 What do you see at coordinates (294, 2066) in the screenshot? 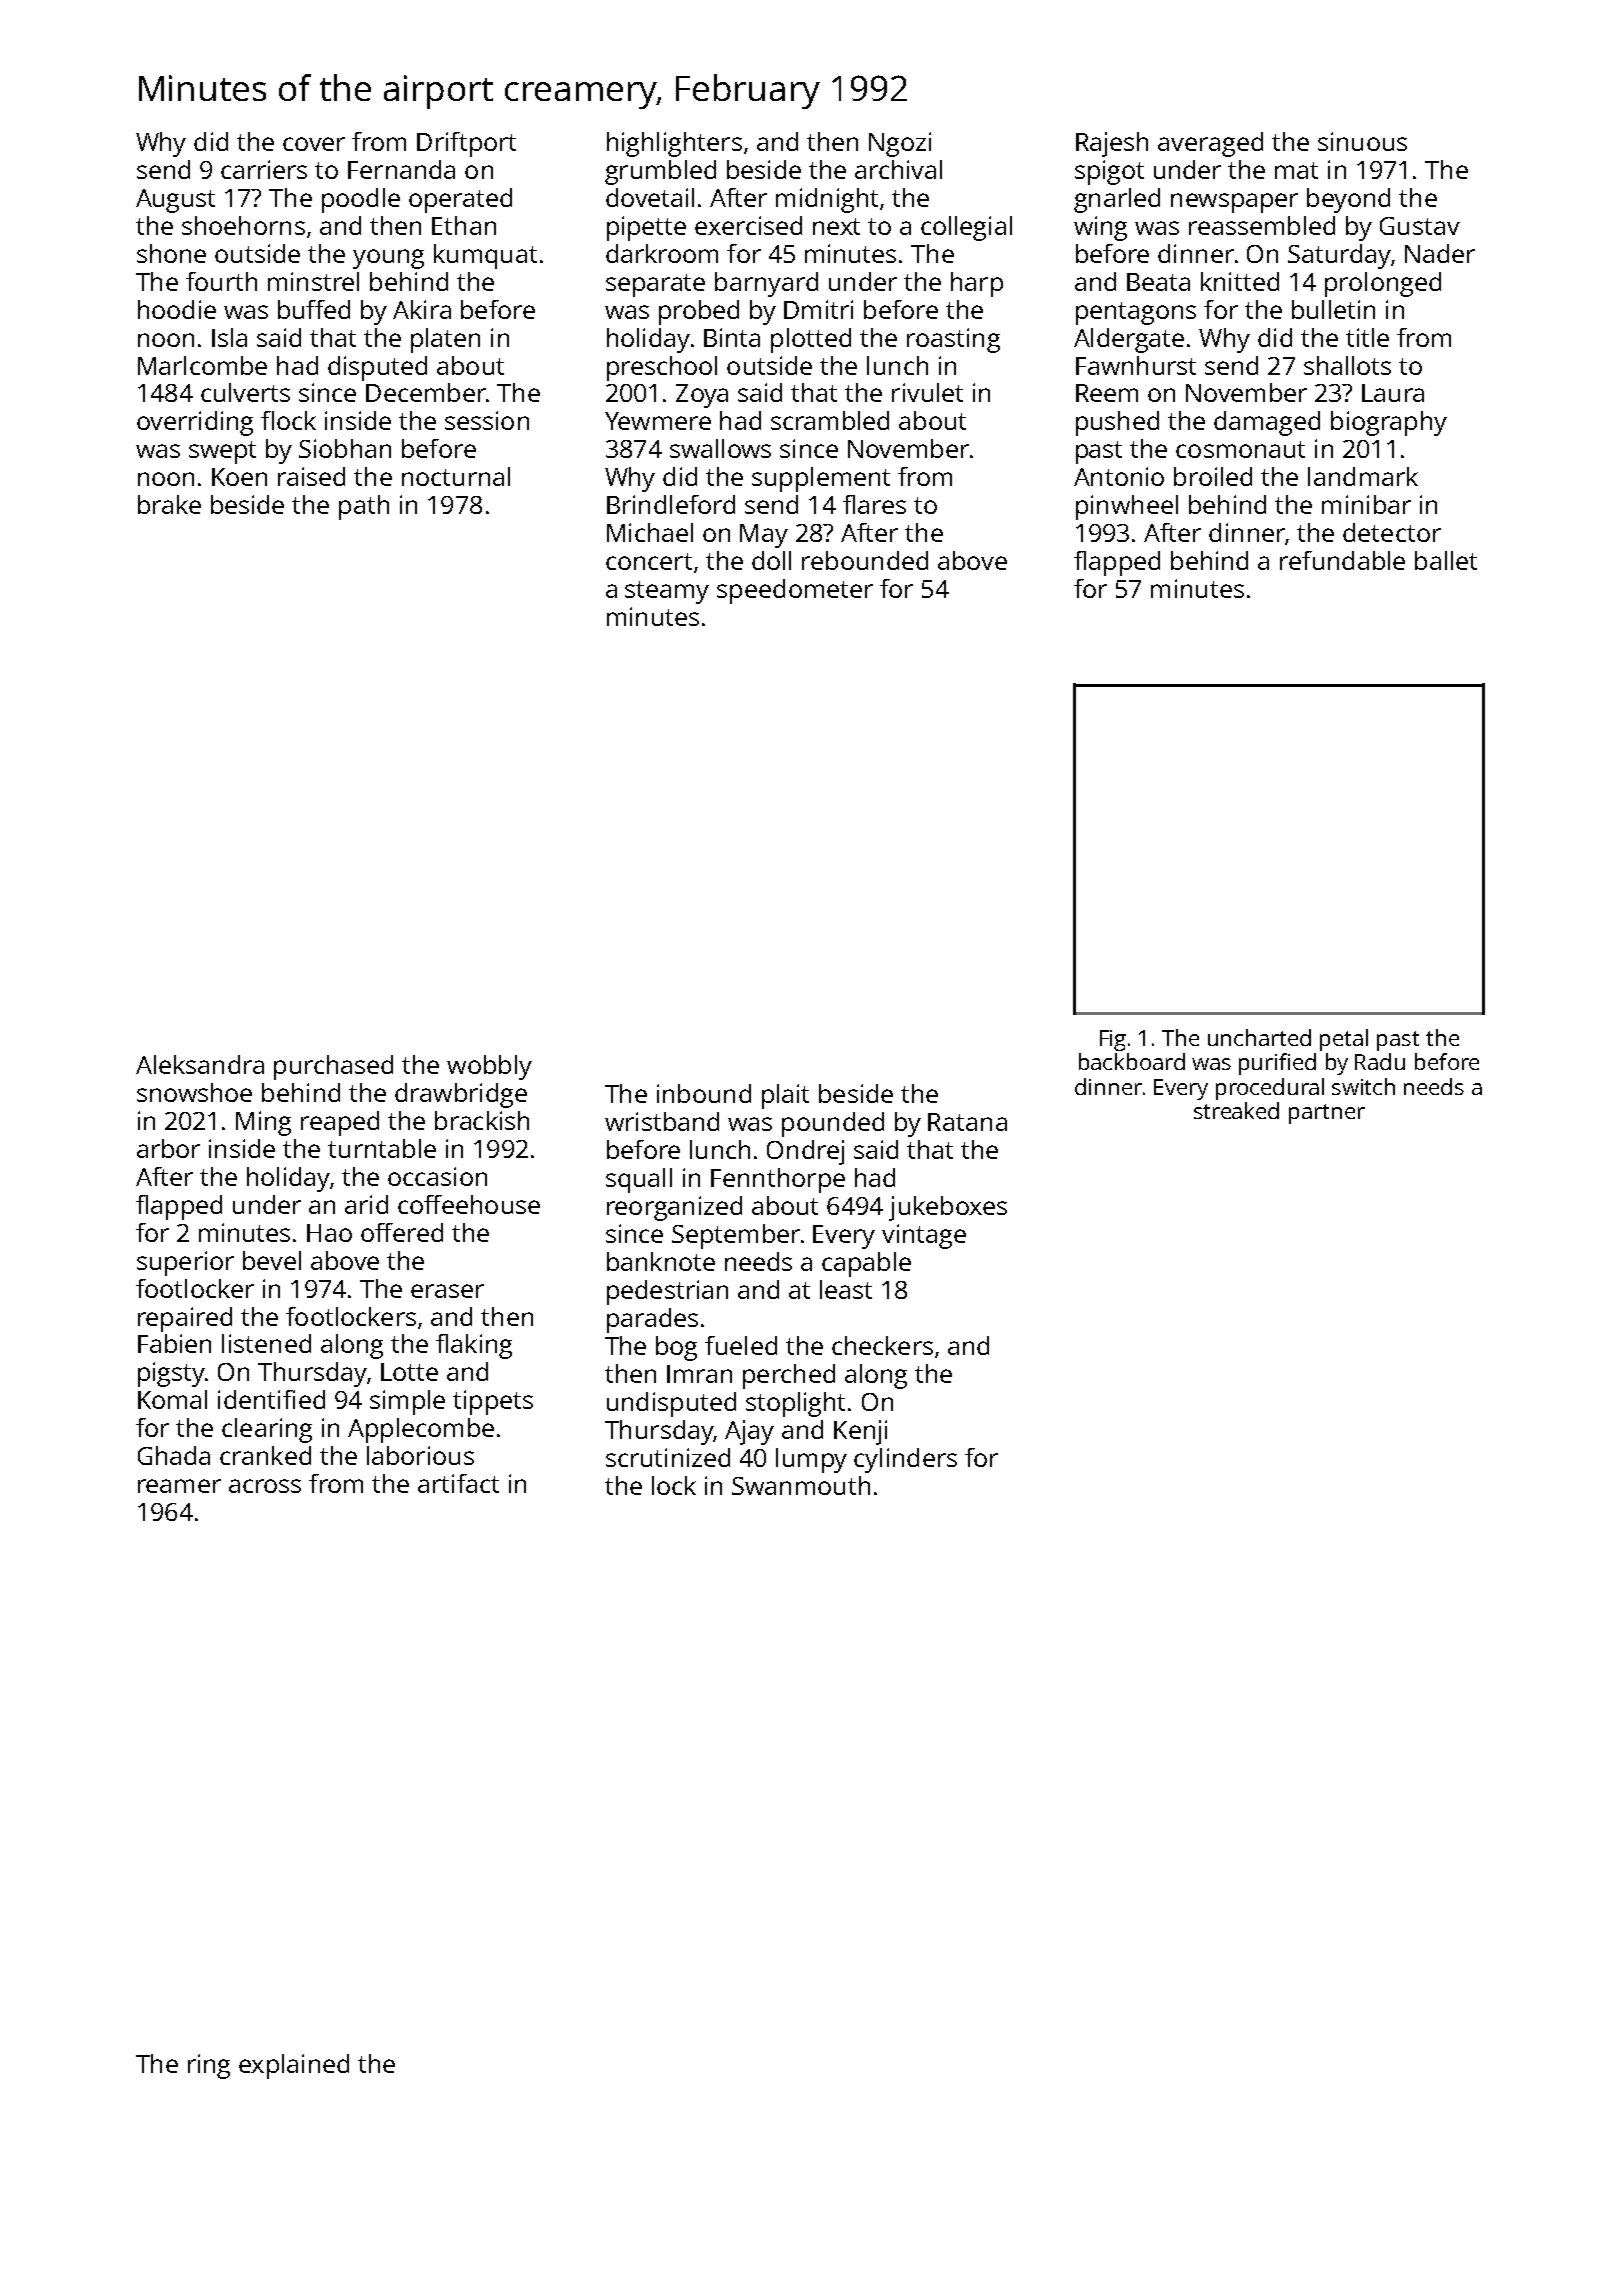
I see `explained` at bounding box center [294, 2066].
